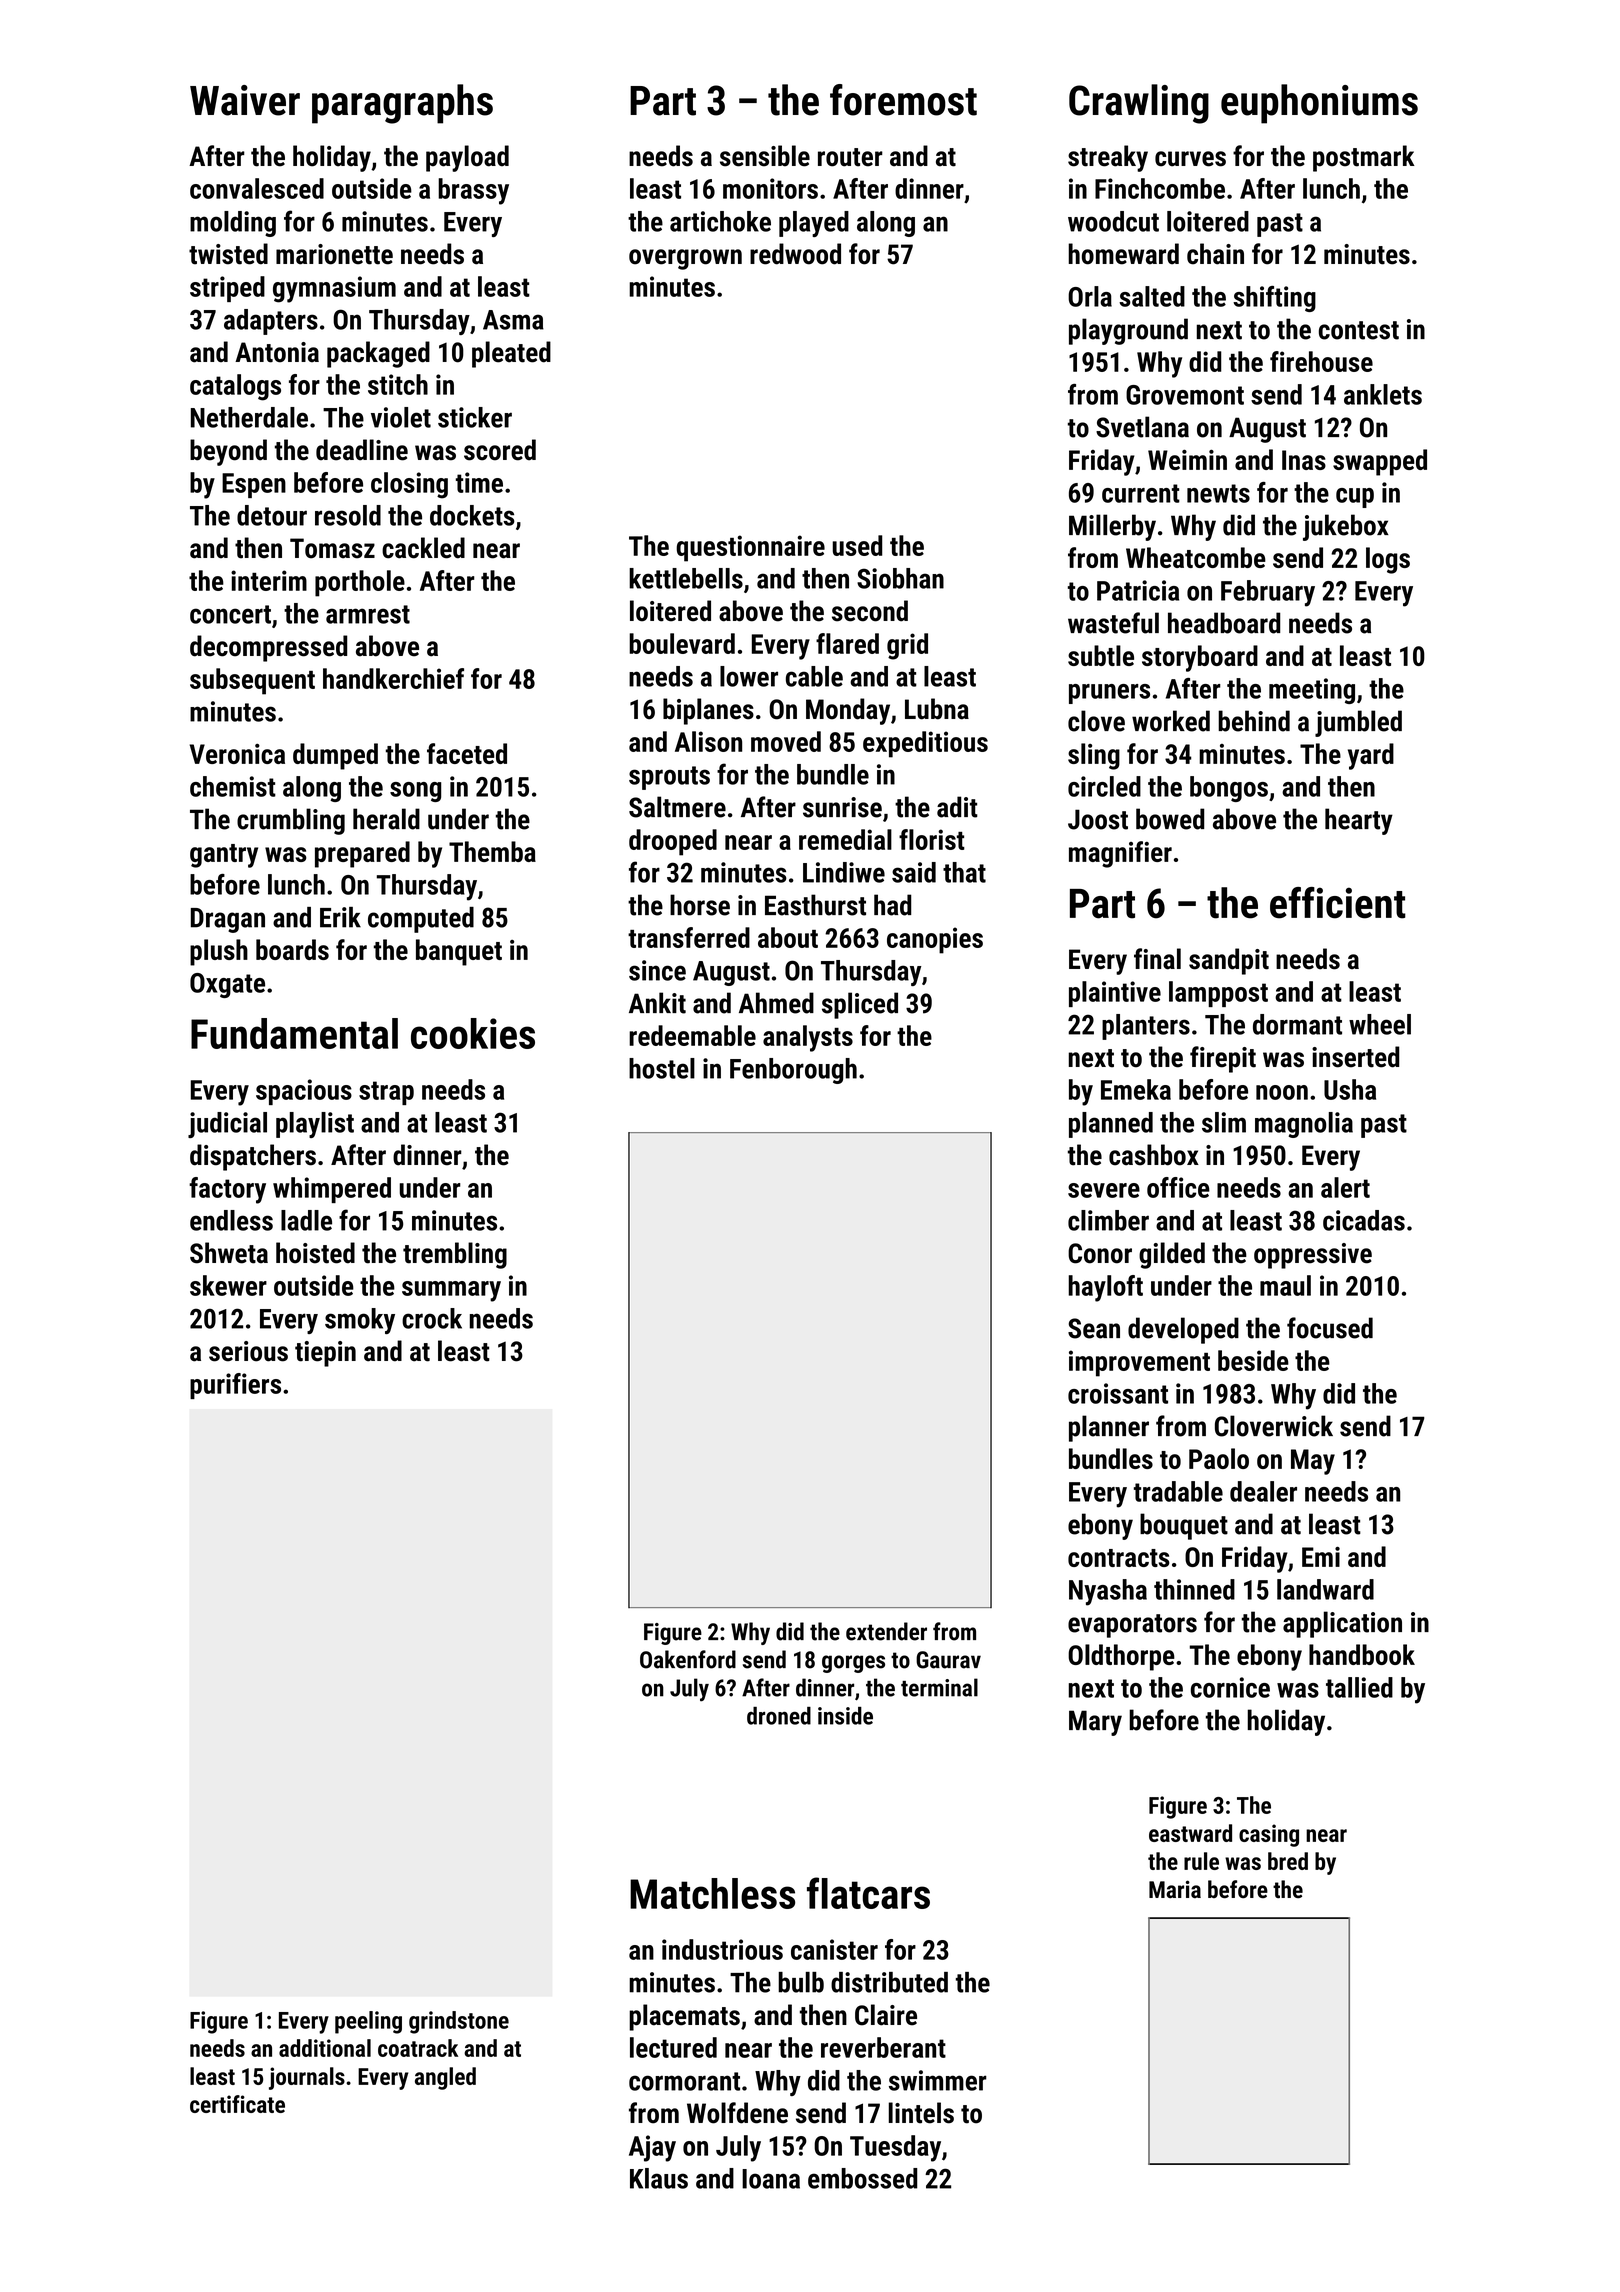 Image resolution: width=1620 pixels, height=2292 pixels. Describe the element at coordinates (1321, 361) in the page. I see `firehouse` at that location.
